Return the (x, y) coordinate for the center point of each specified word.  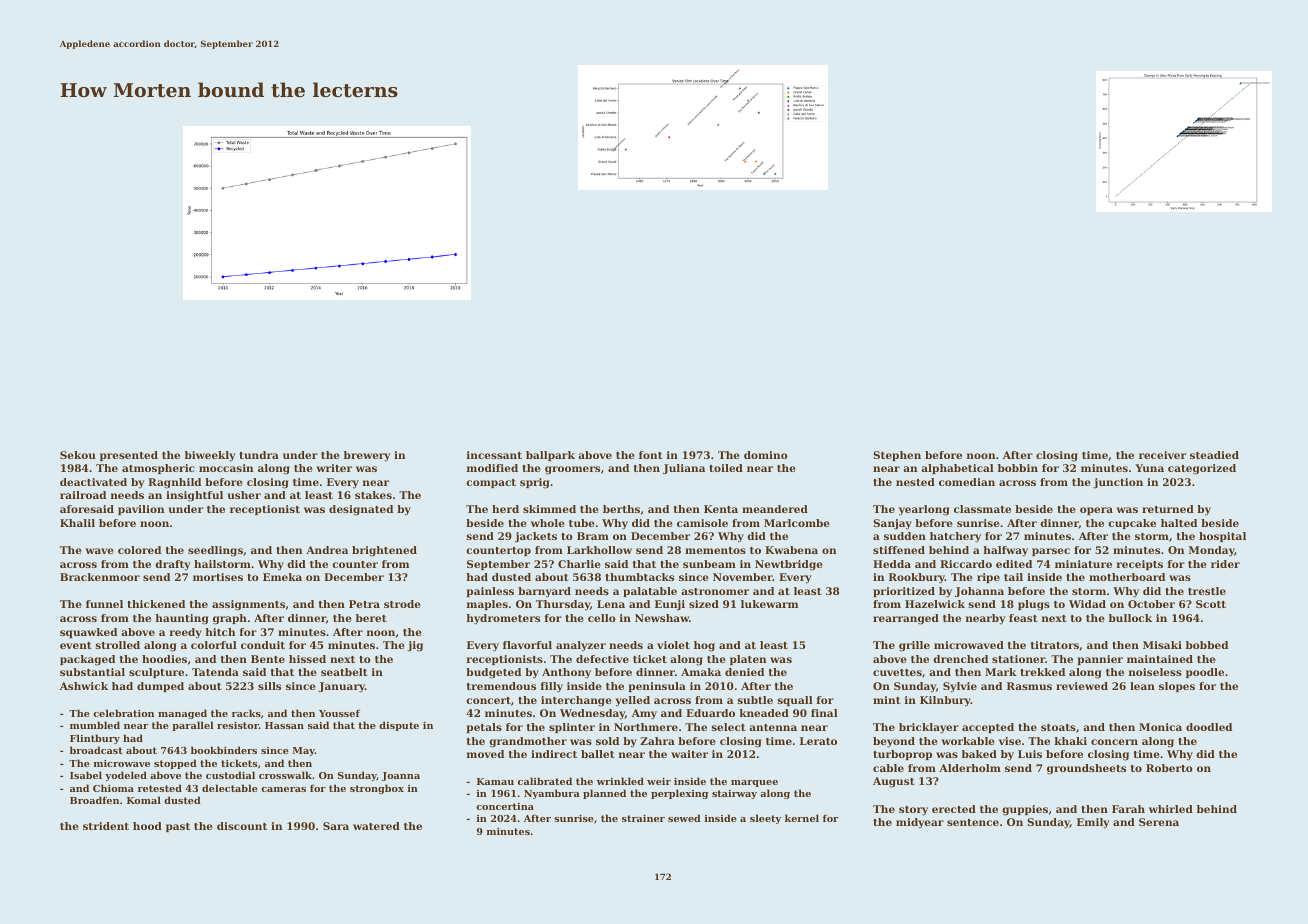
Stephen (897, 456)
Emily (1093, 823)
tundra (259, 455)
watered (376, 826)
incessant (494, 455)
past (178, 827)
